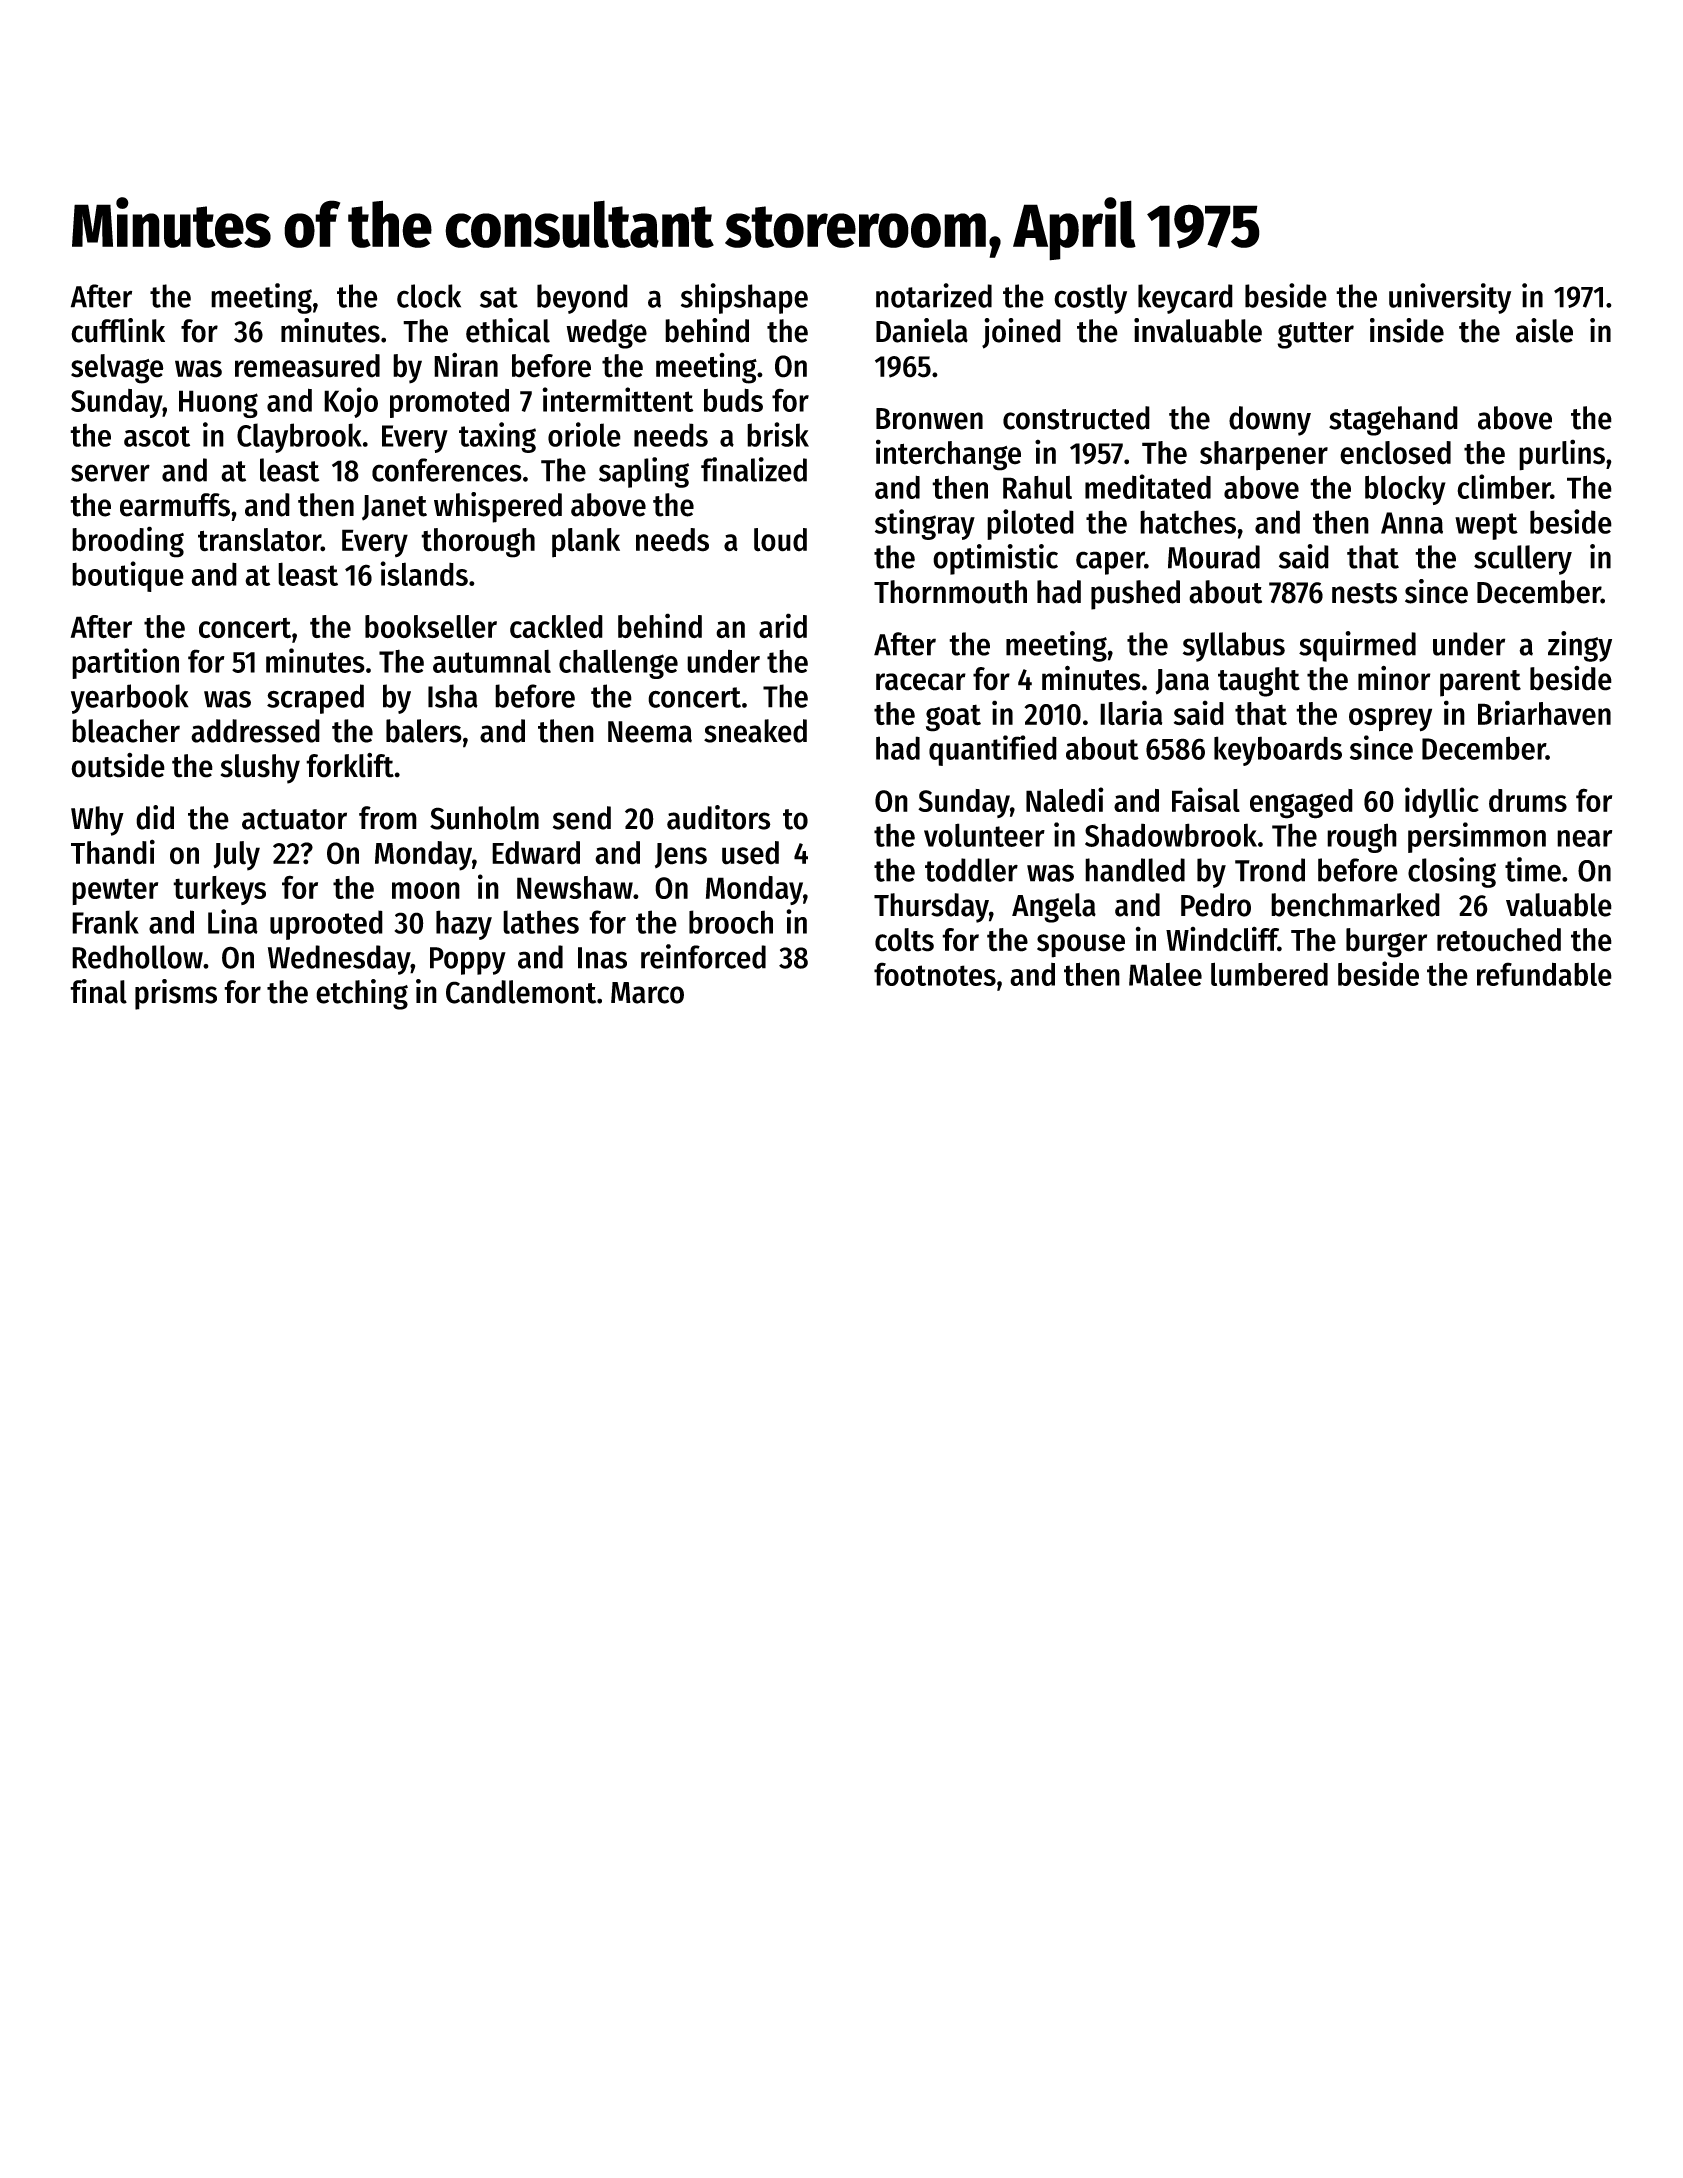 The width and height of the screenshot is (1683, 2178). I want to click on Ilaria, so click(1131, 712).
